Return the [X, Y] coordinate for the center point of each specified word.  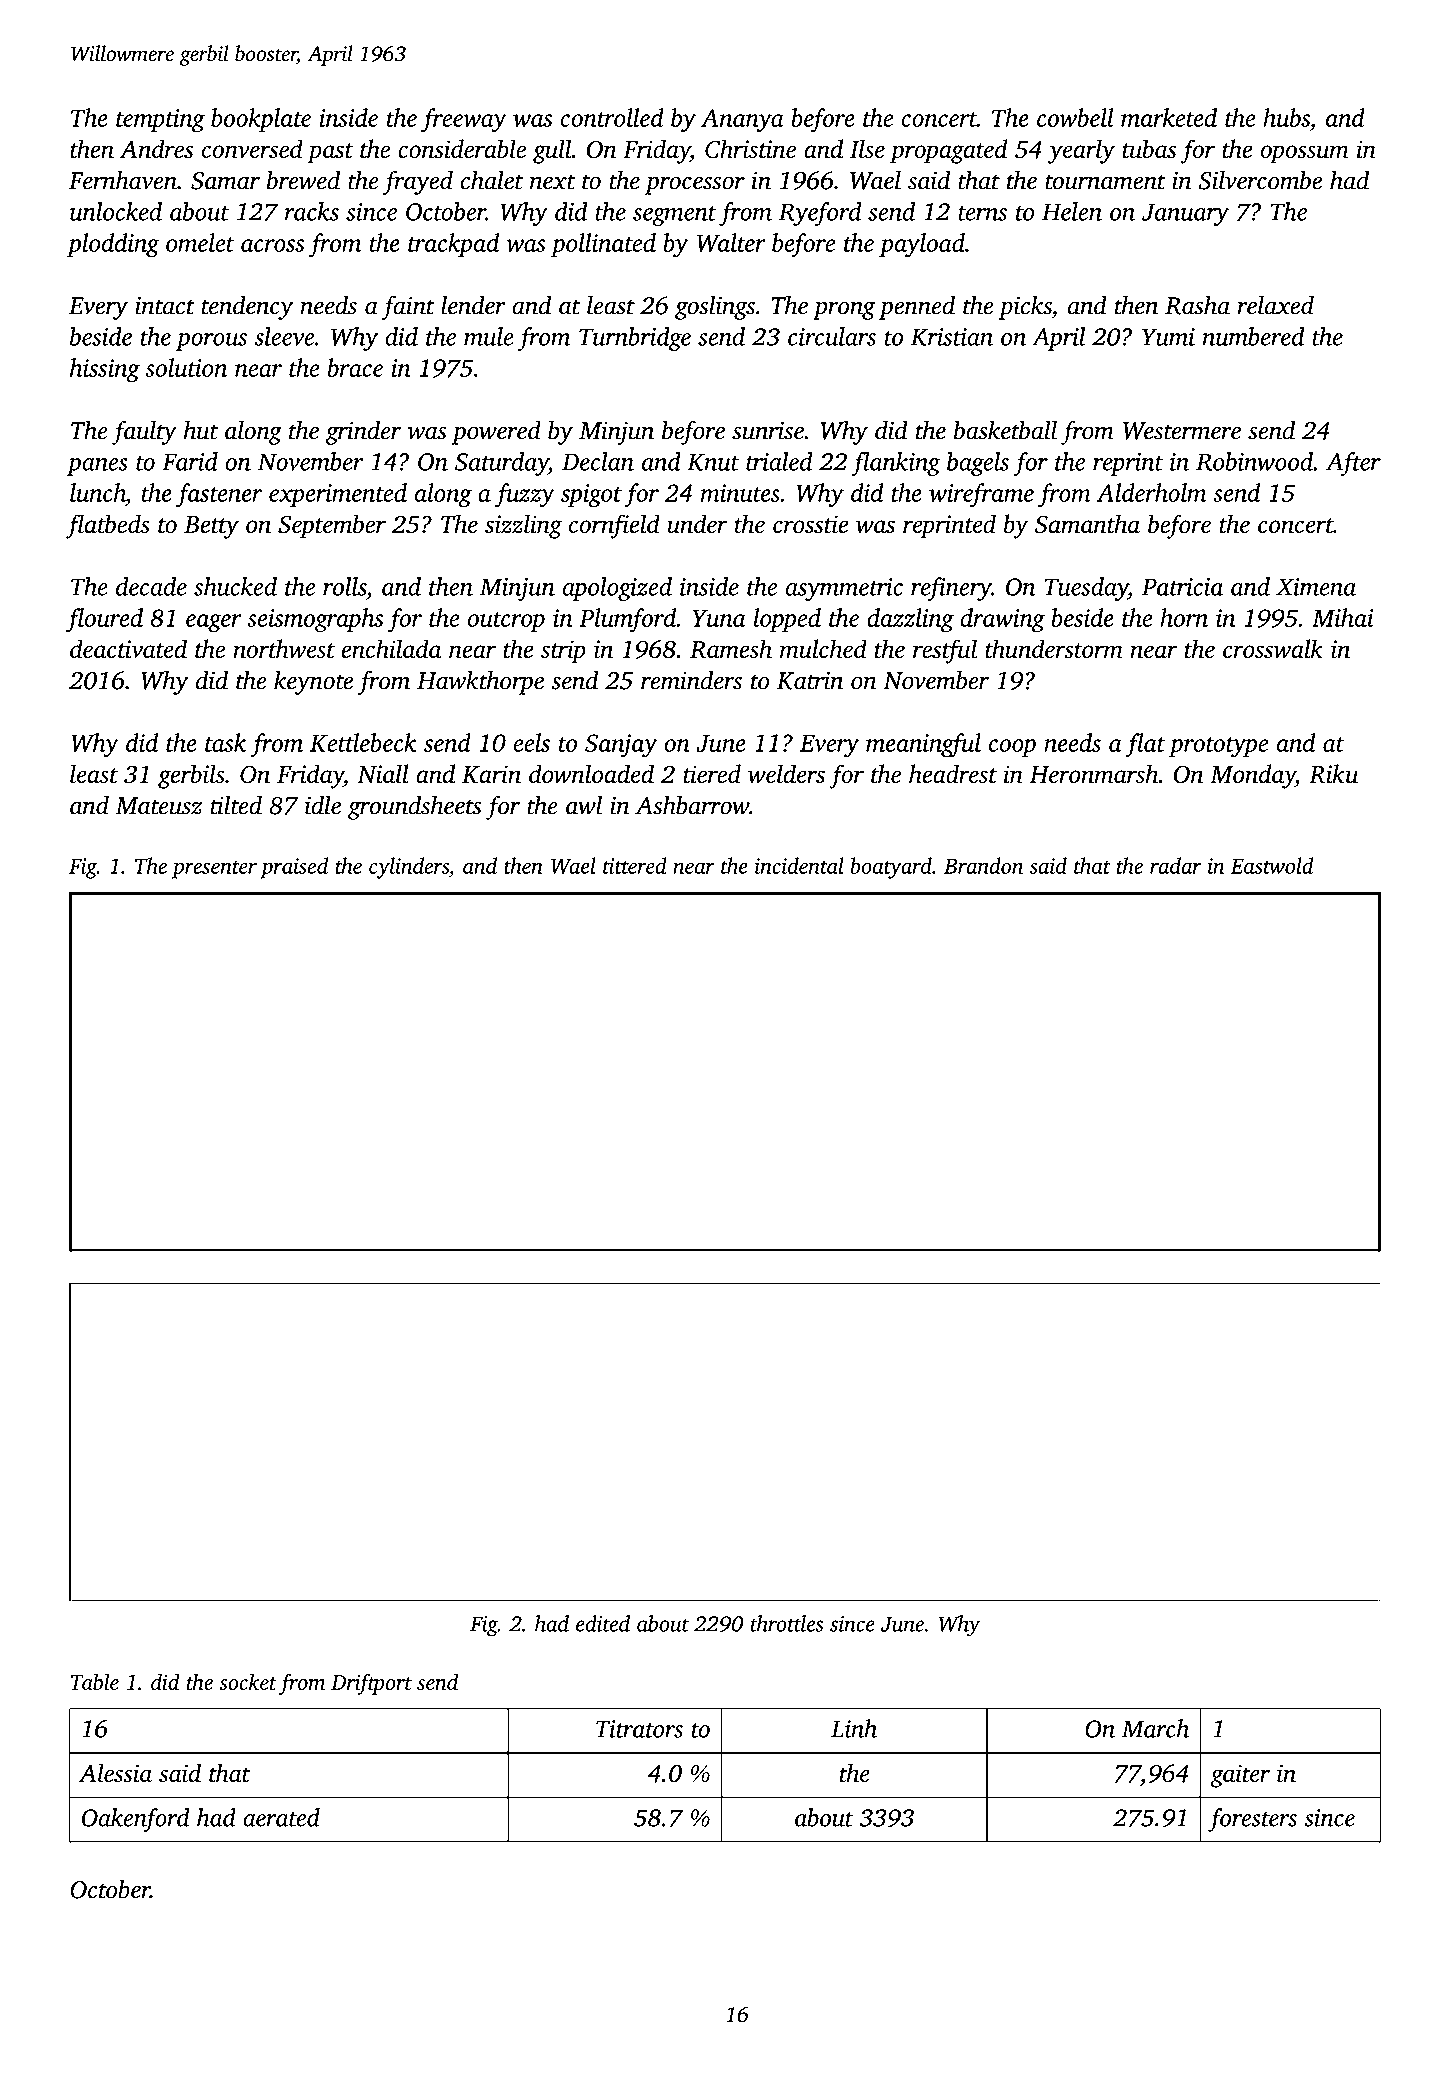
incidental [799, 865]
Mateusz [158, 806]
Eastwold [1272, 865]
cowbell [1075, 117]
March [1155, 1728]
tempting [160, 121]
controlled [612, 117]
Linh [854, 1728]
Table [95, 1681]
